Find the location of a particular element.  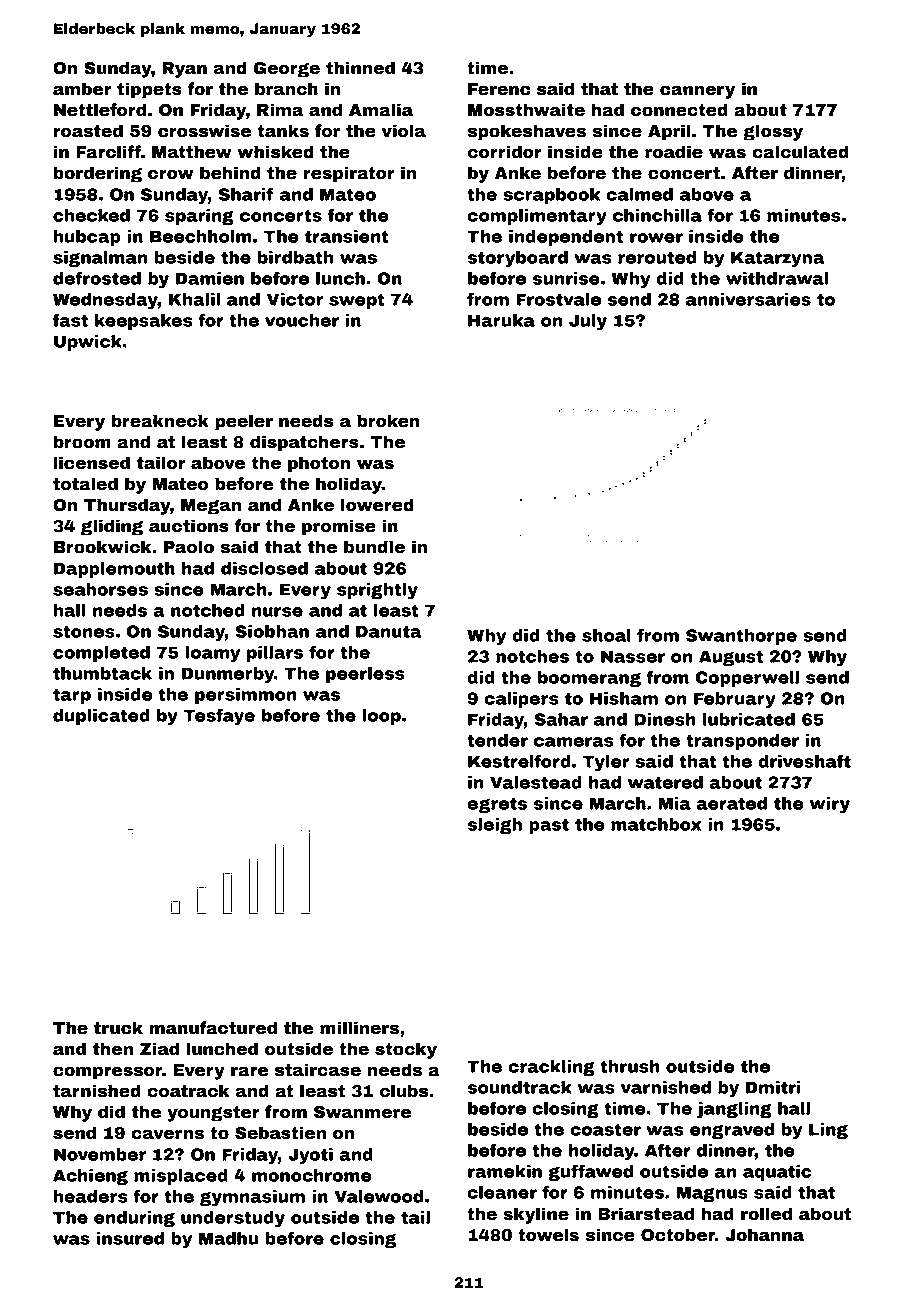

Copperwell is located at coordinates (747, 679).
